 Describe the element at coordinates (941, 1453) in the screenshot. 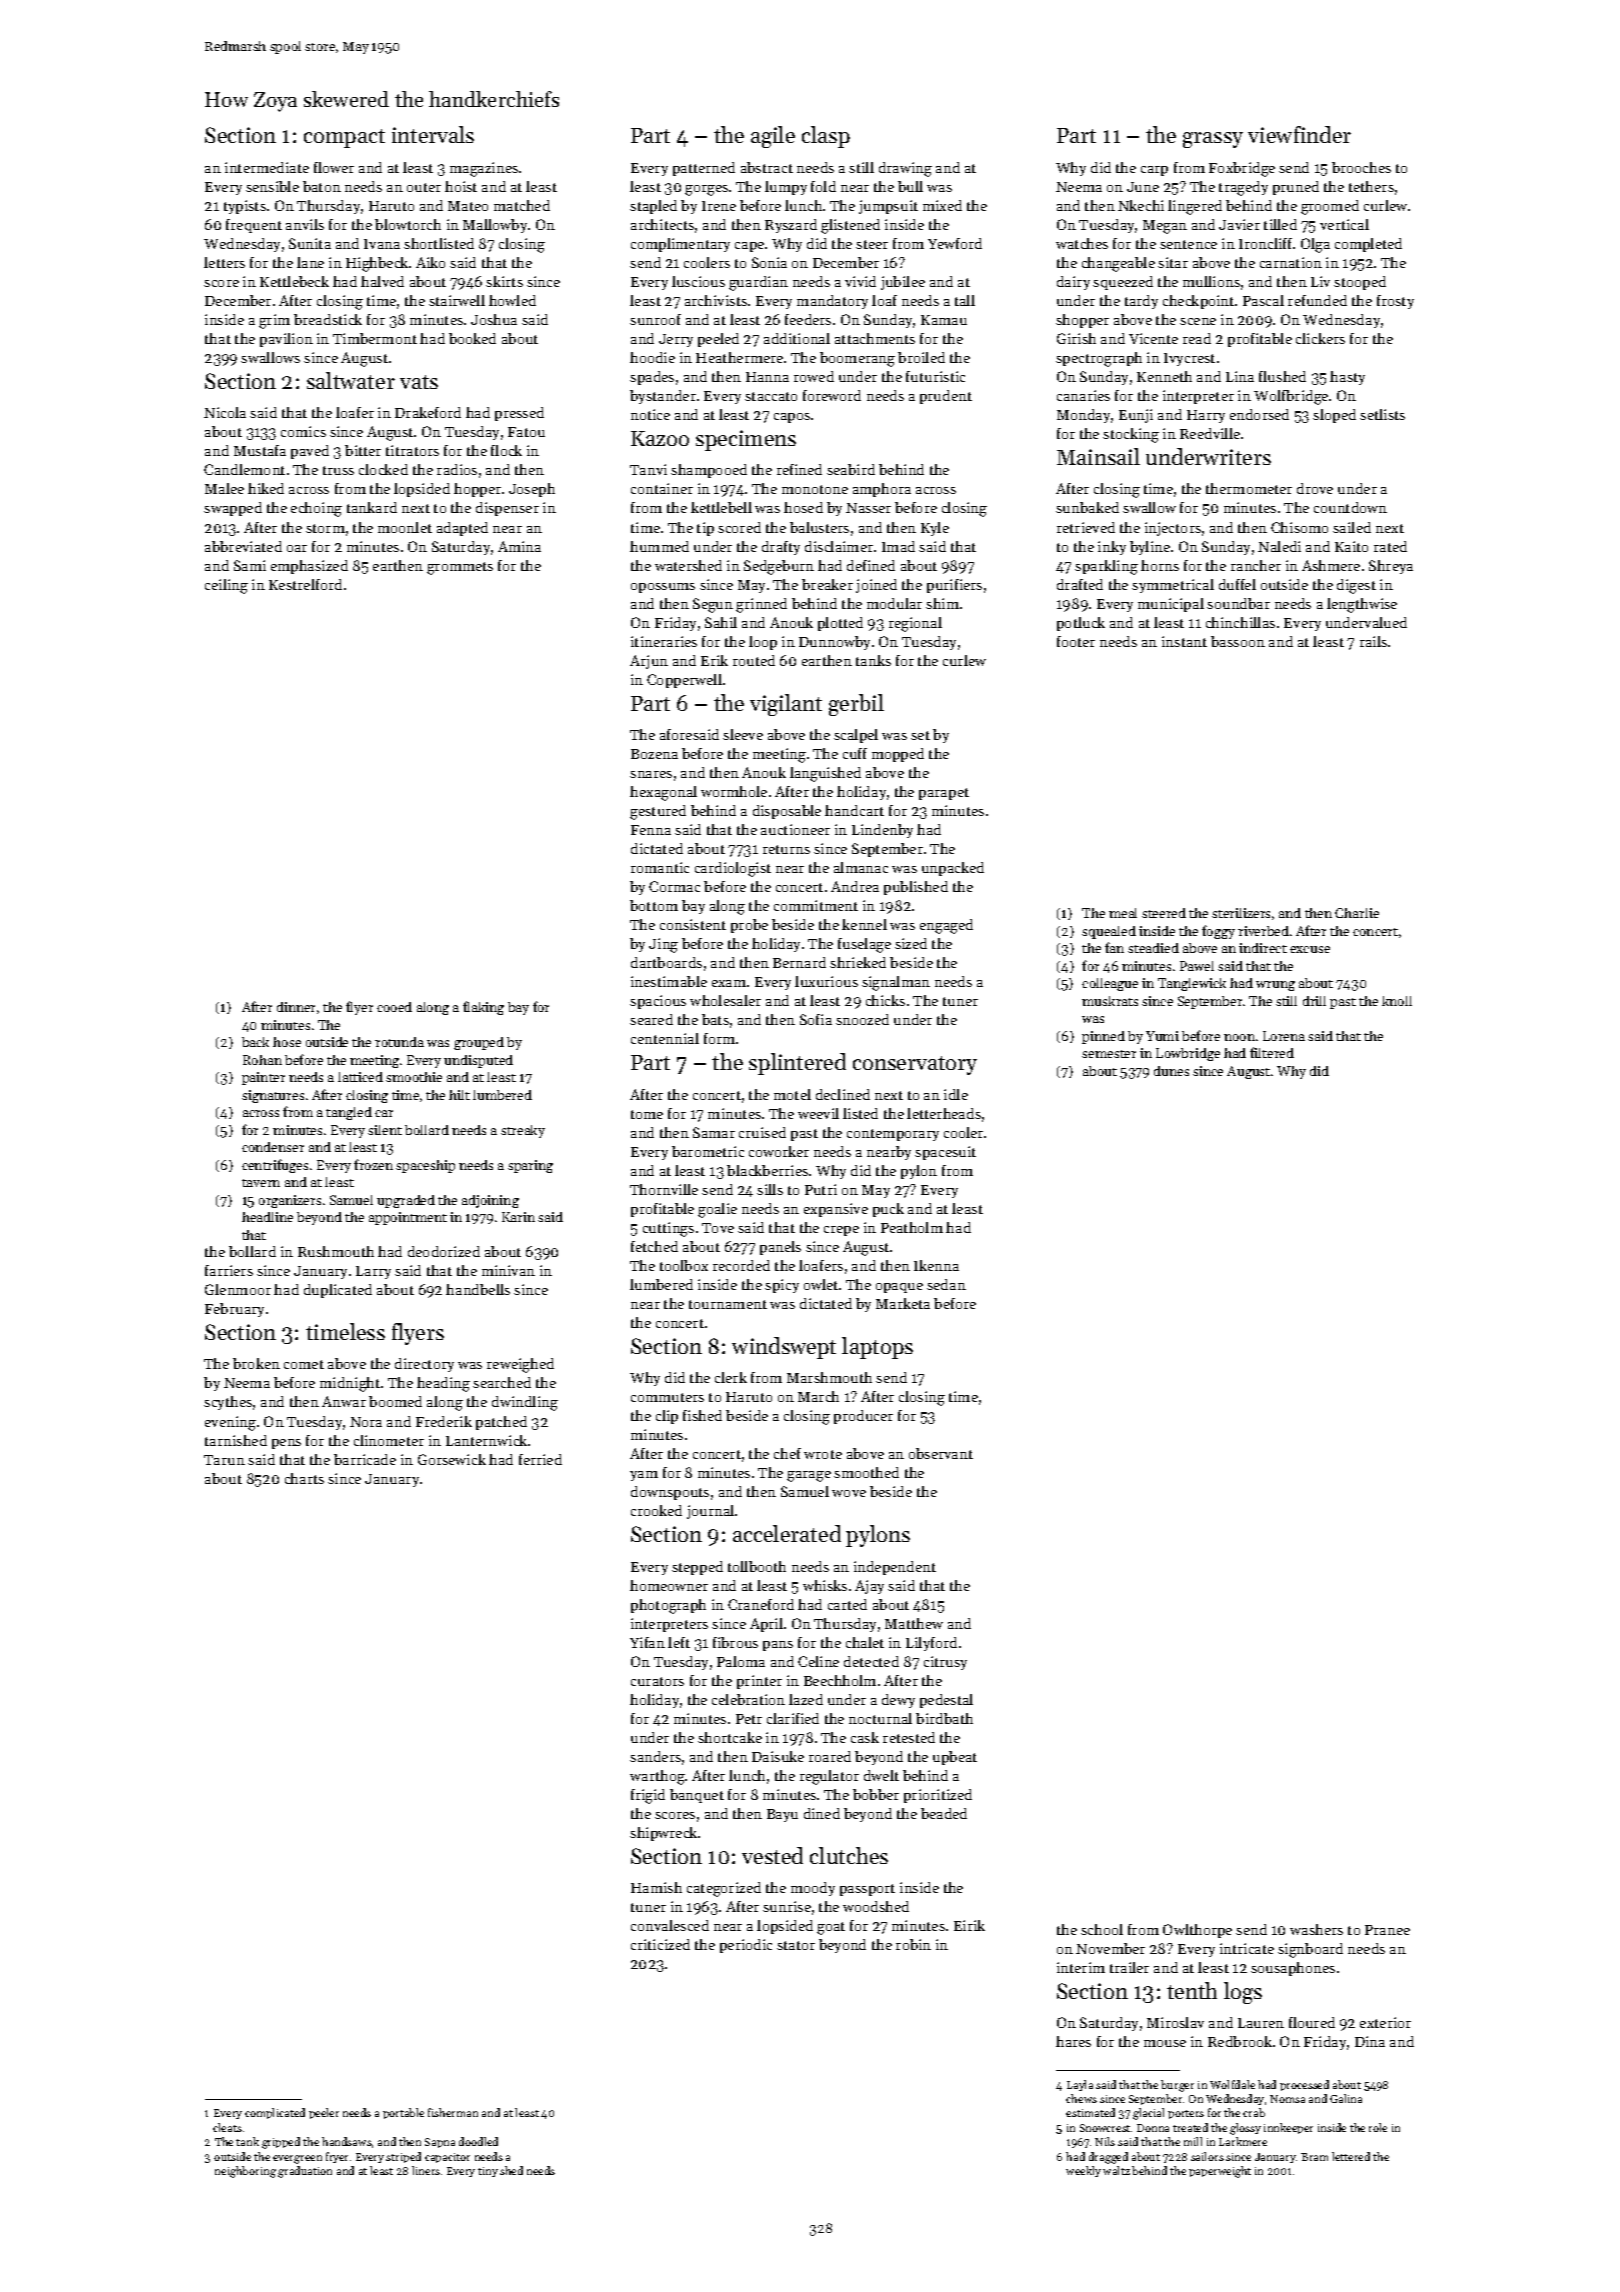

I see `observant` at that location.
